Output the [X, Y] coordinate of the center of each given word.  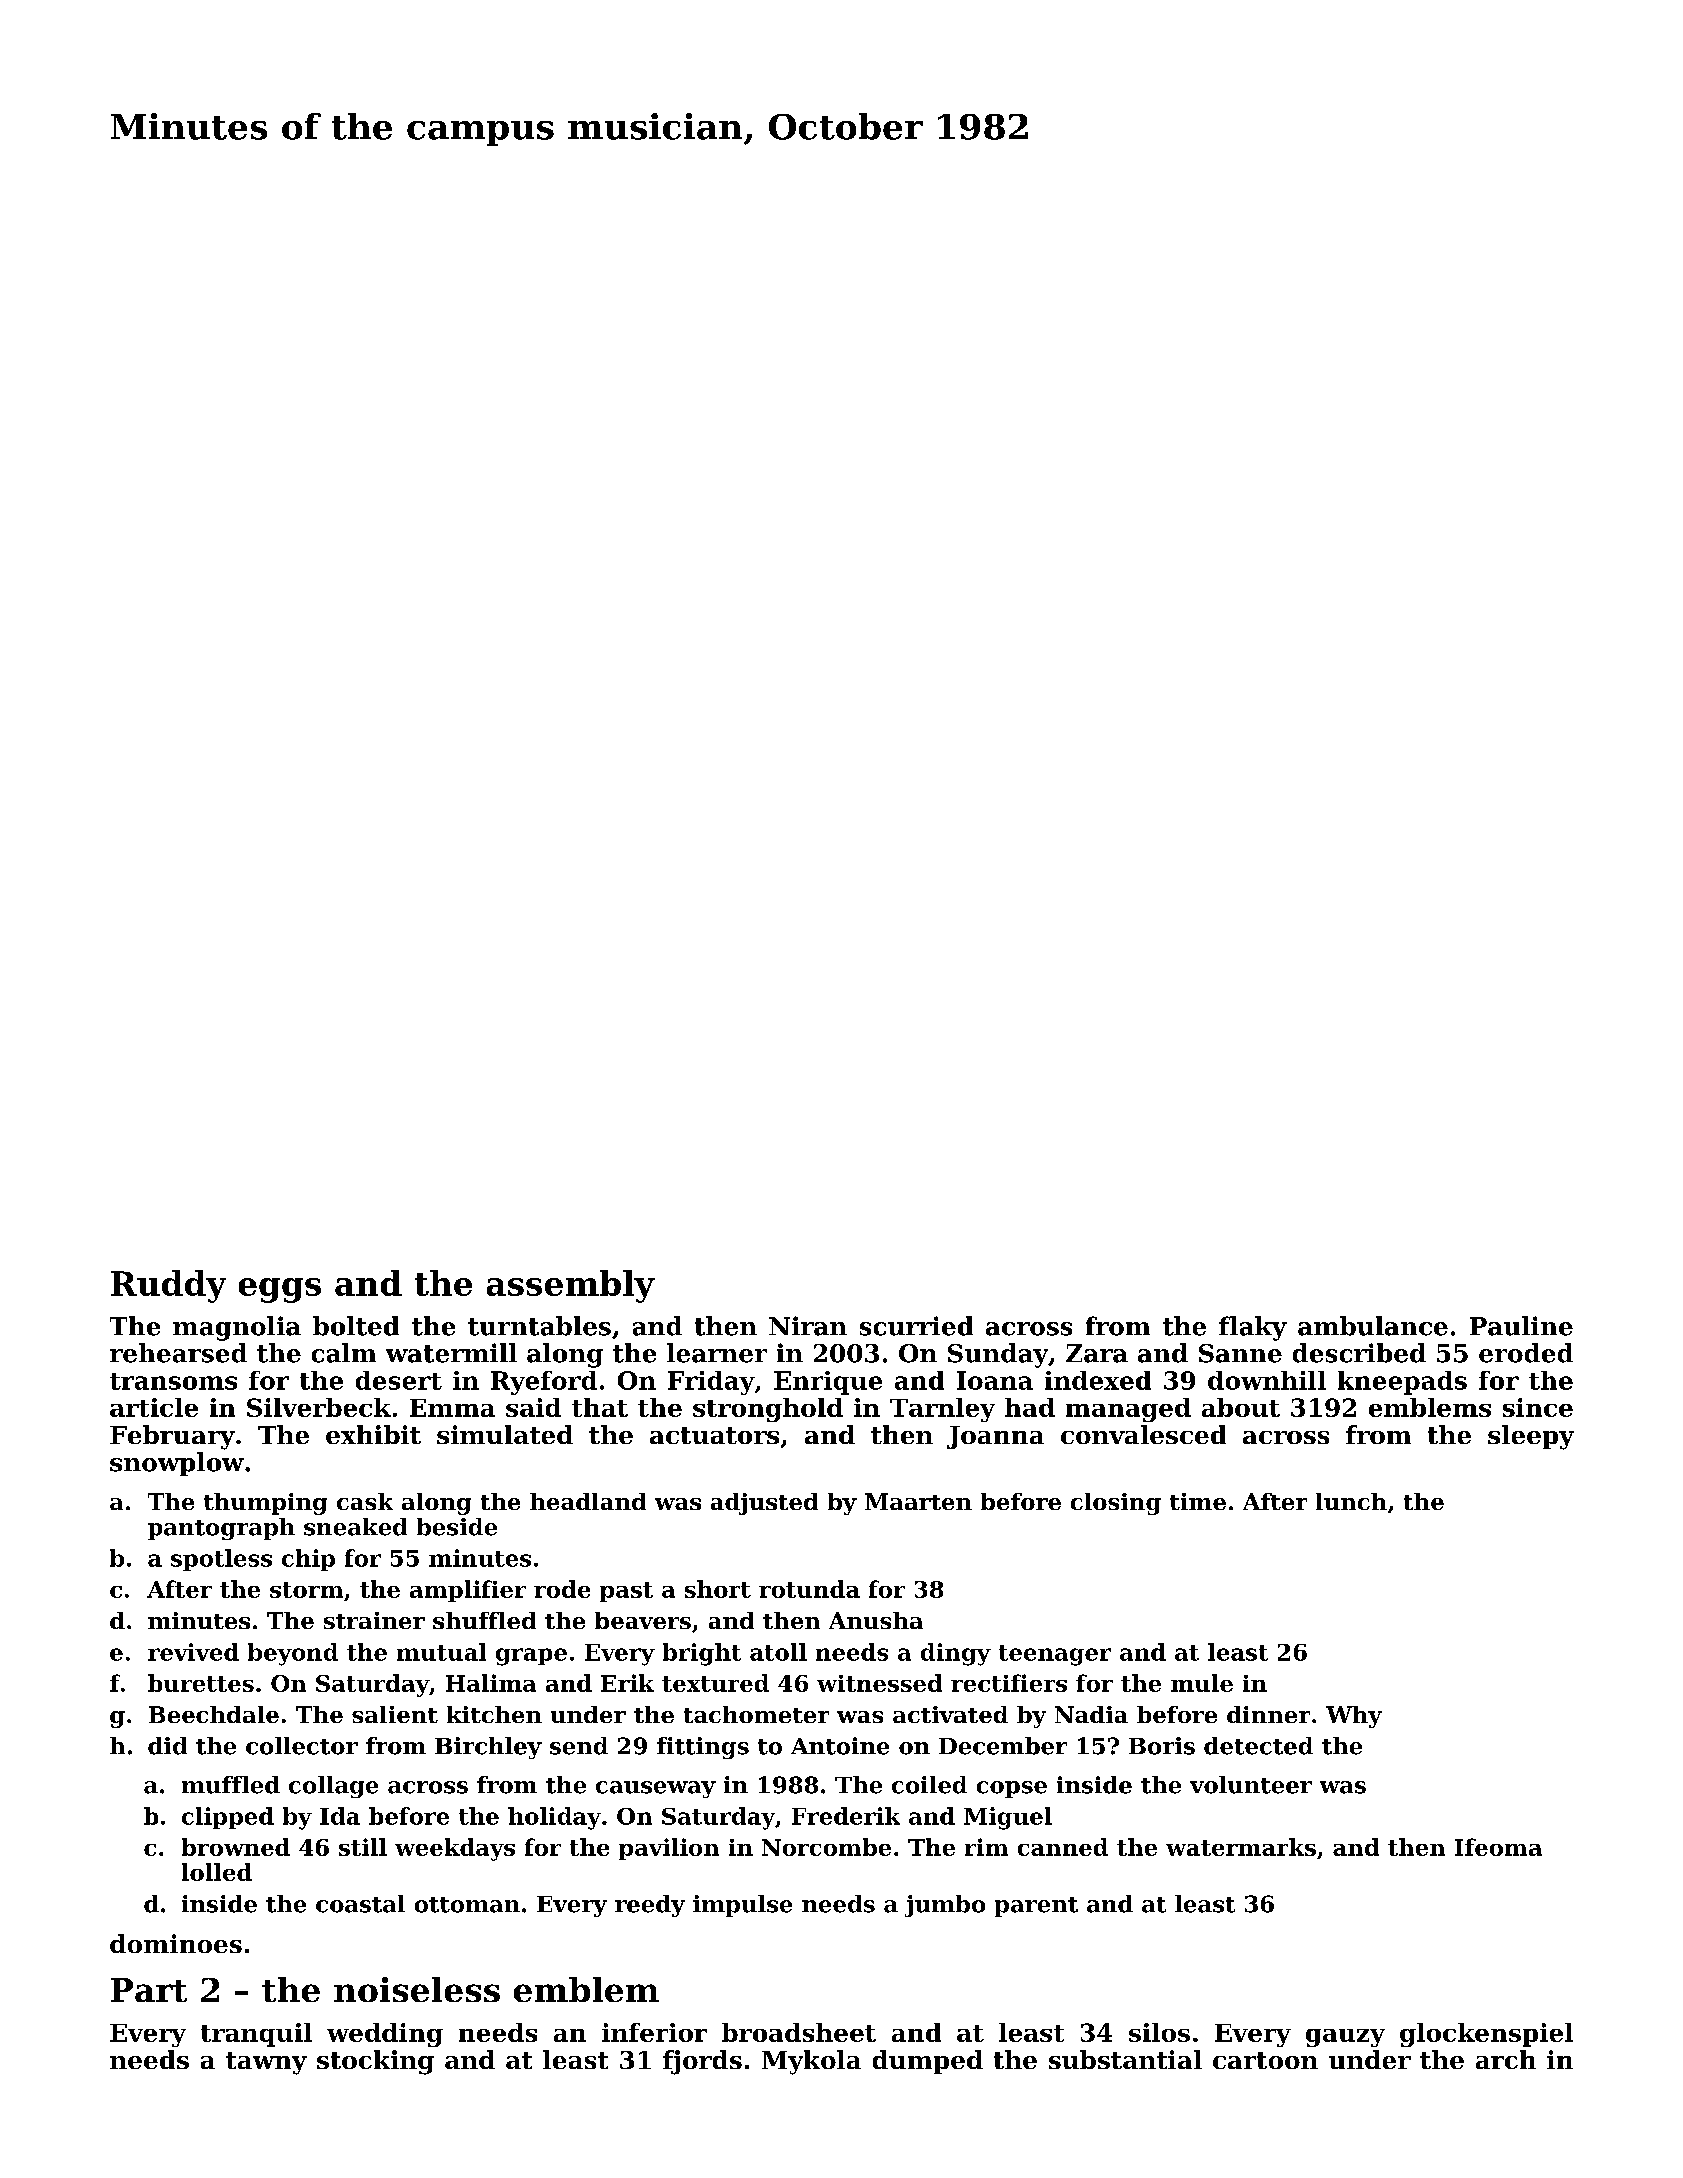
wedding [385, 2035]
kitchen [494, 1714]
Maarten [918, 1501]
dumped [928, 2062]
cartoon [1265, 2060]
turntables [539, 1326]
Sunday [998, 1355]
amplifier [468, 1591]
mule [1202, 1683]
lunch [1351, 1501]
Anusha [876, 1620]
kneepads [1402, 1383]
